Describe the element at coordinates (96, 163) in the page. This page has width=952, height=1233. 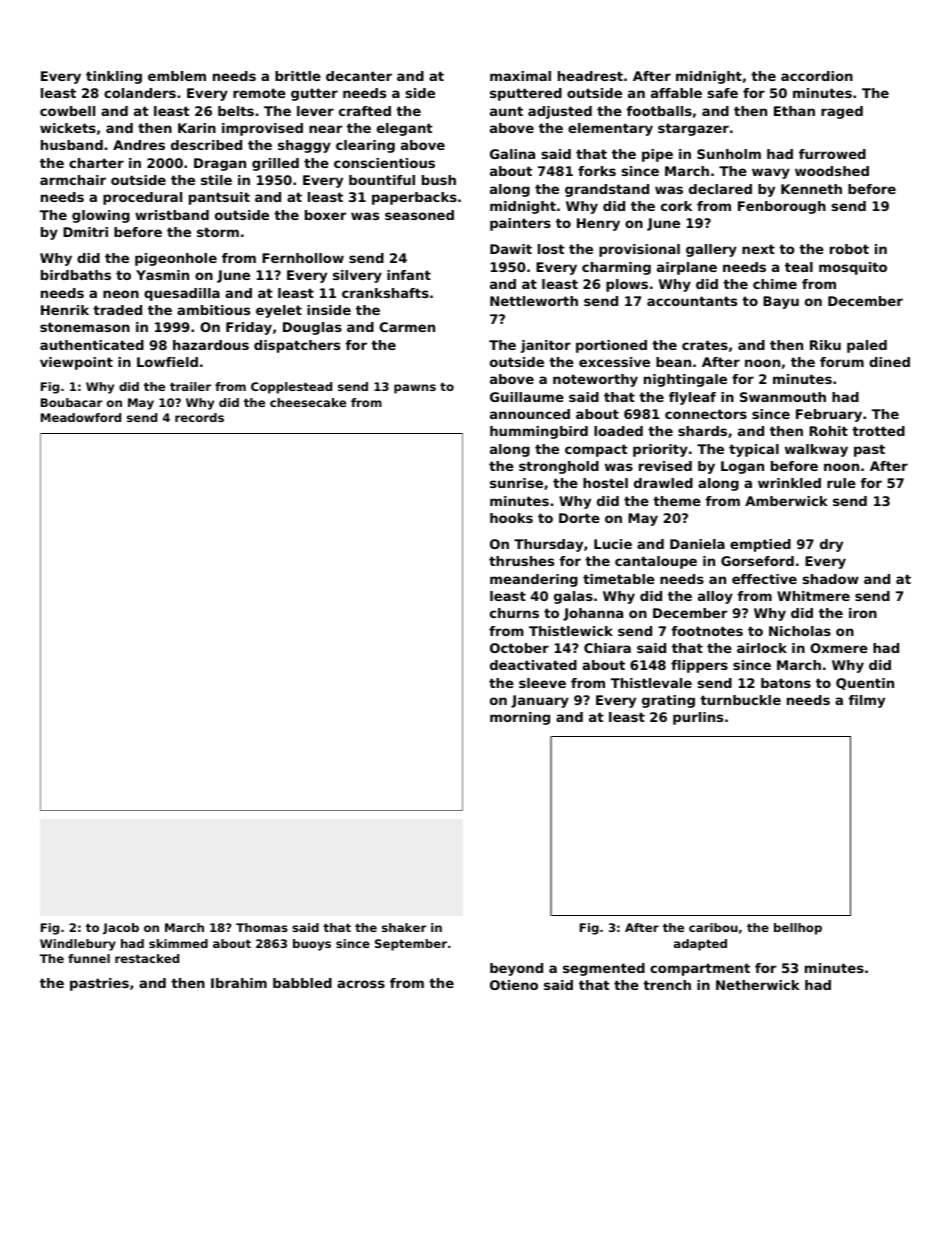
I see `charter` at that location.
